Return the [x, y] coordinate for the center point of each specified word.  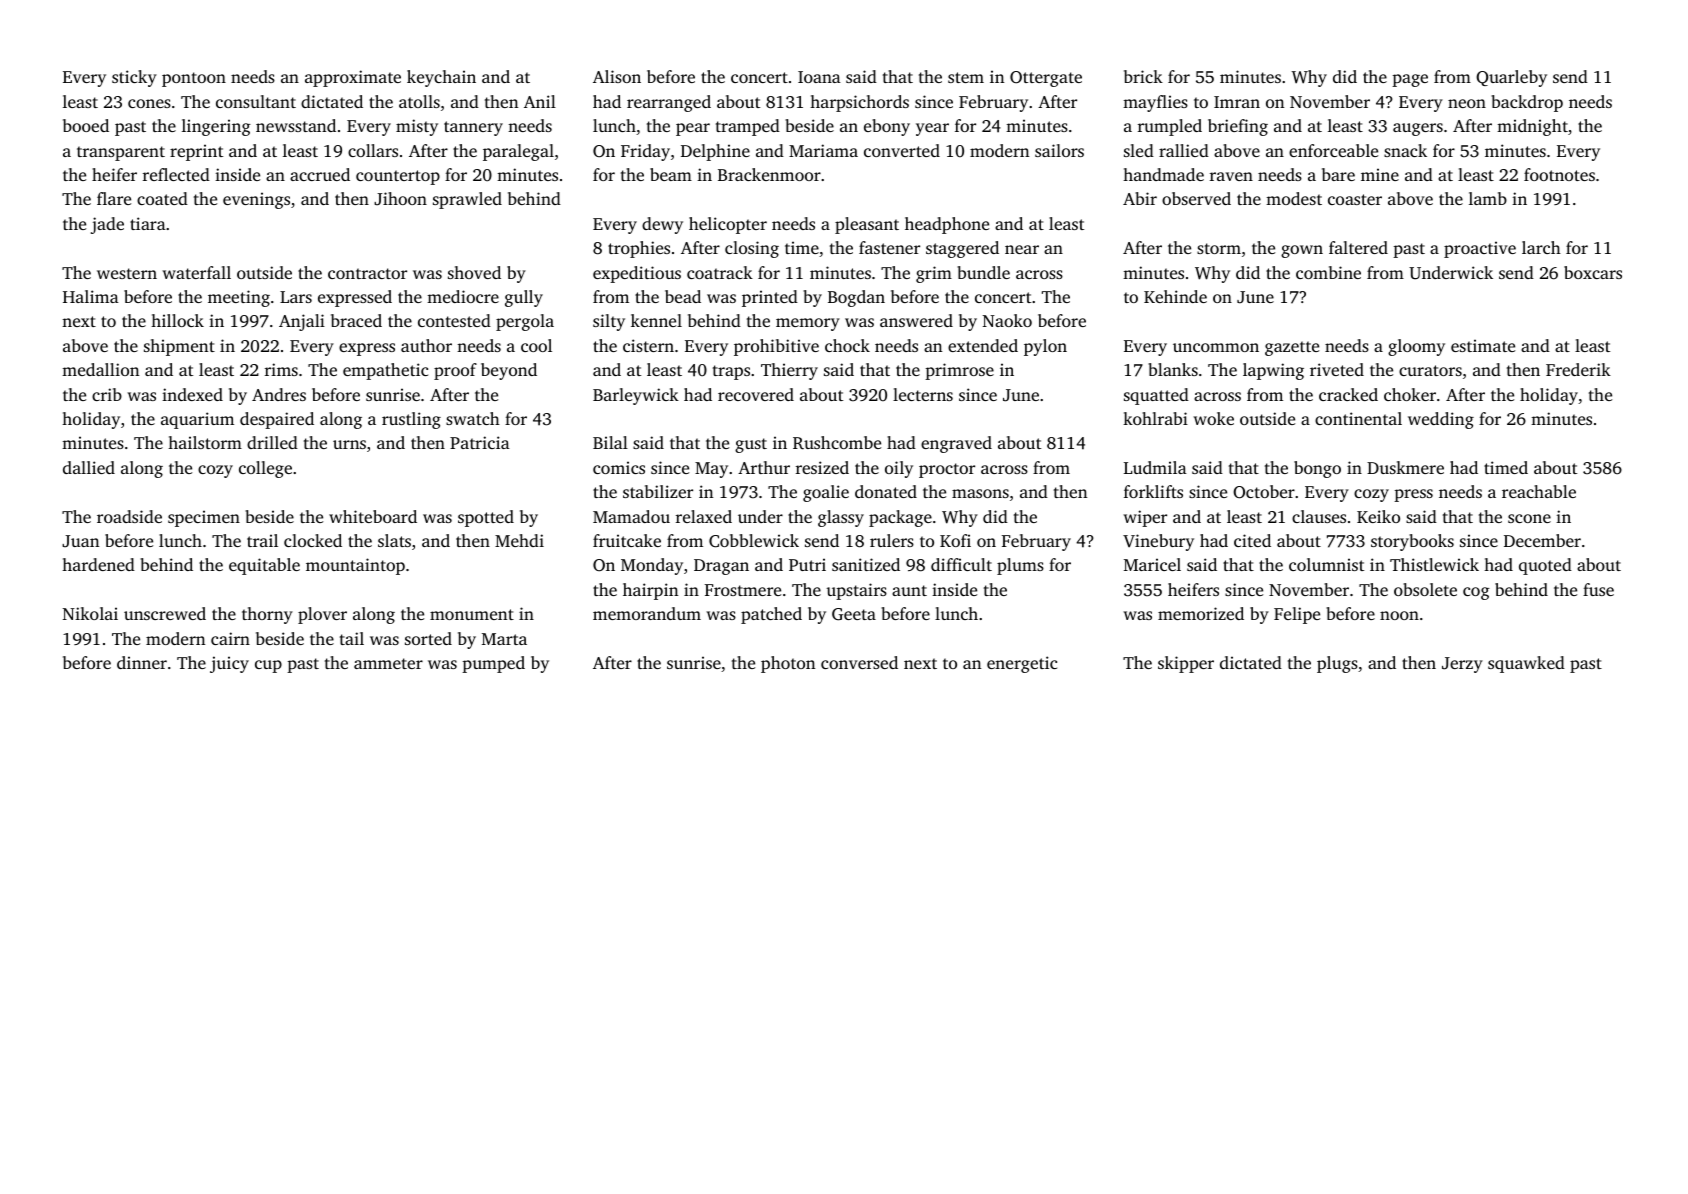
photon [788, 664]
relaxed [704, 516]
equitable [264, 566]
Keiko [1378, 516]
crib [107, 394]
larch [1541, 247]
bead [683, 296]
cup [268, 666]
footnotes [1559, 174]
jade [107, 225]
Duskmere [1405, 467]
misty [417, 127]
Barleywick [636, 396]
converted [902, 150]
